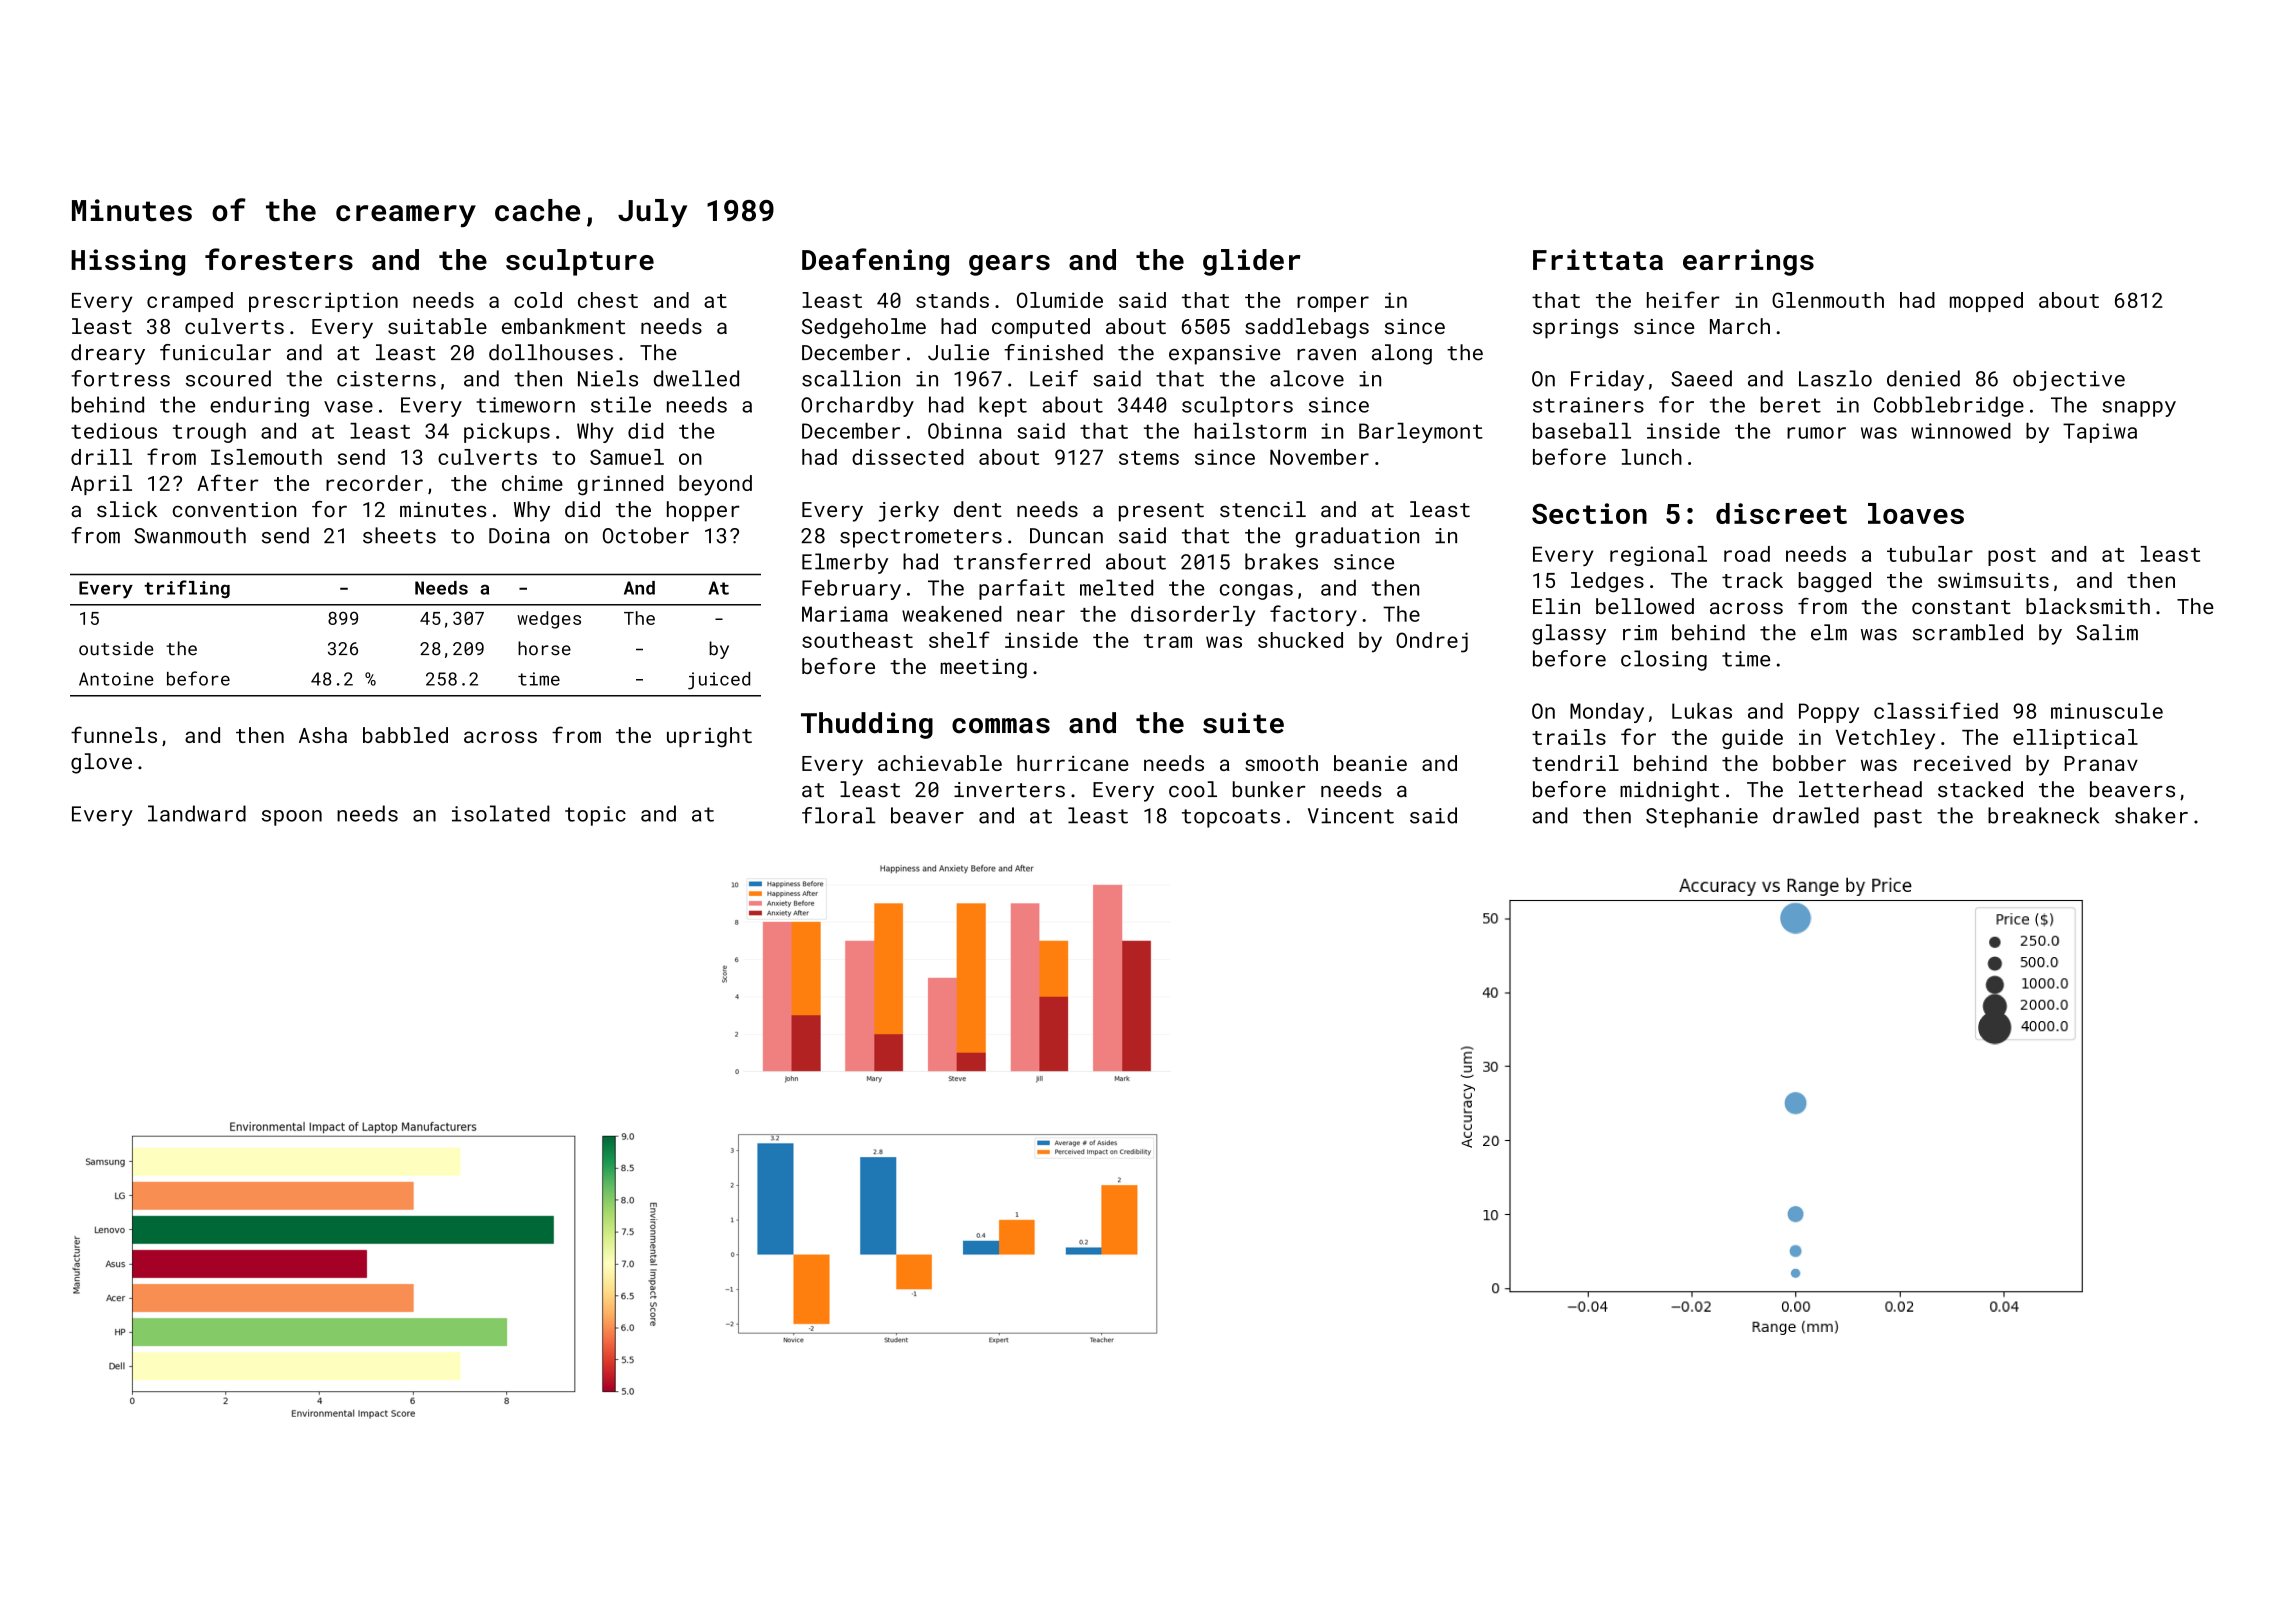 The image size is (2292, 1620). I want to click on mopped, so click(1986, 302).
